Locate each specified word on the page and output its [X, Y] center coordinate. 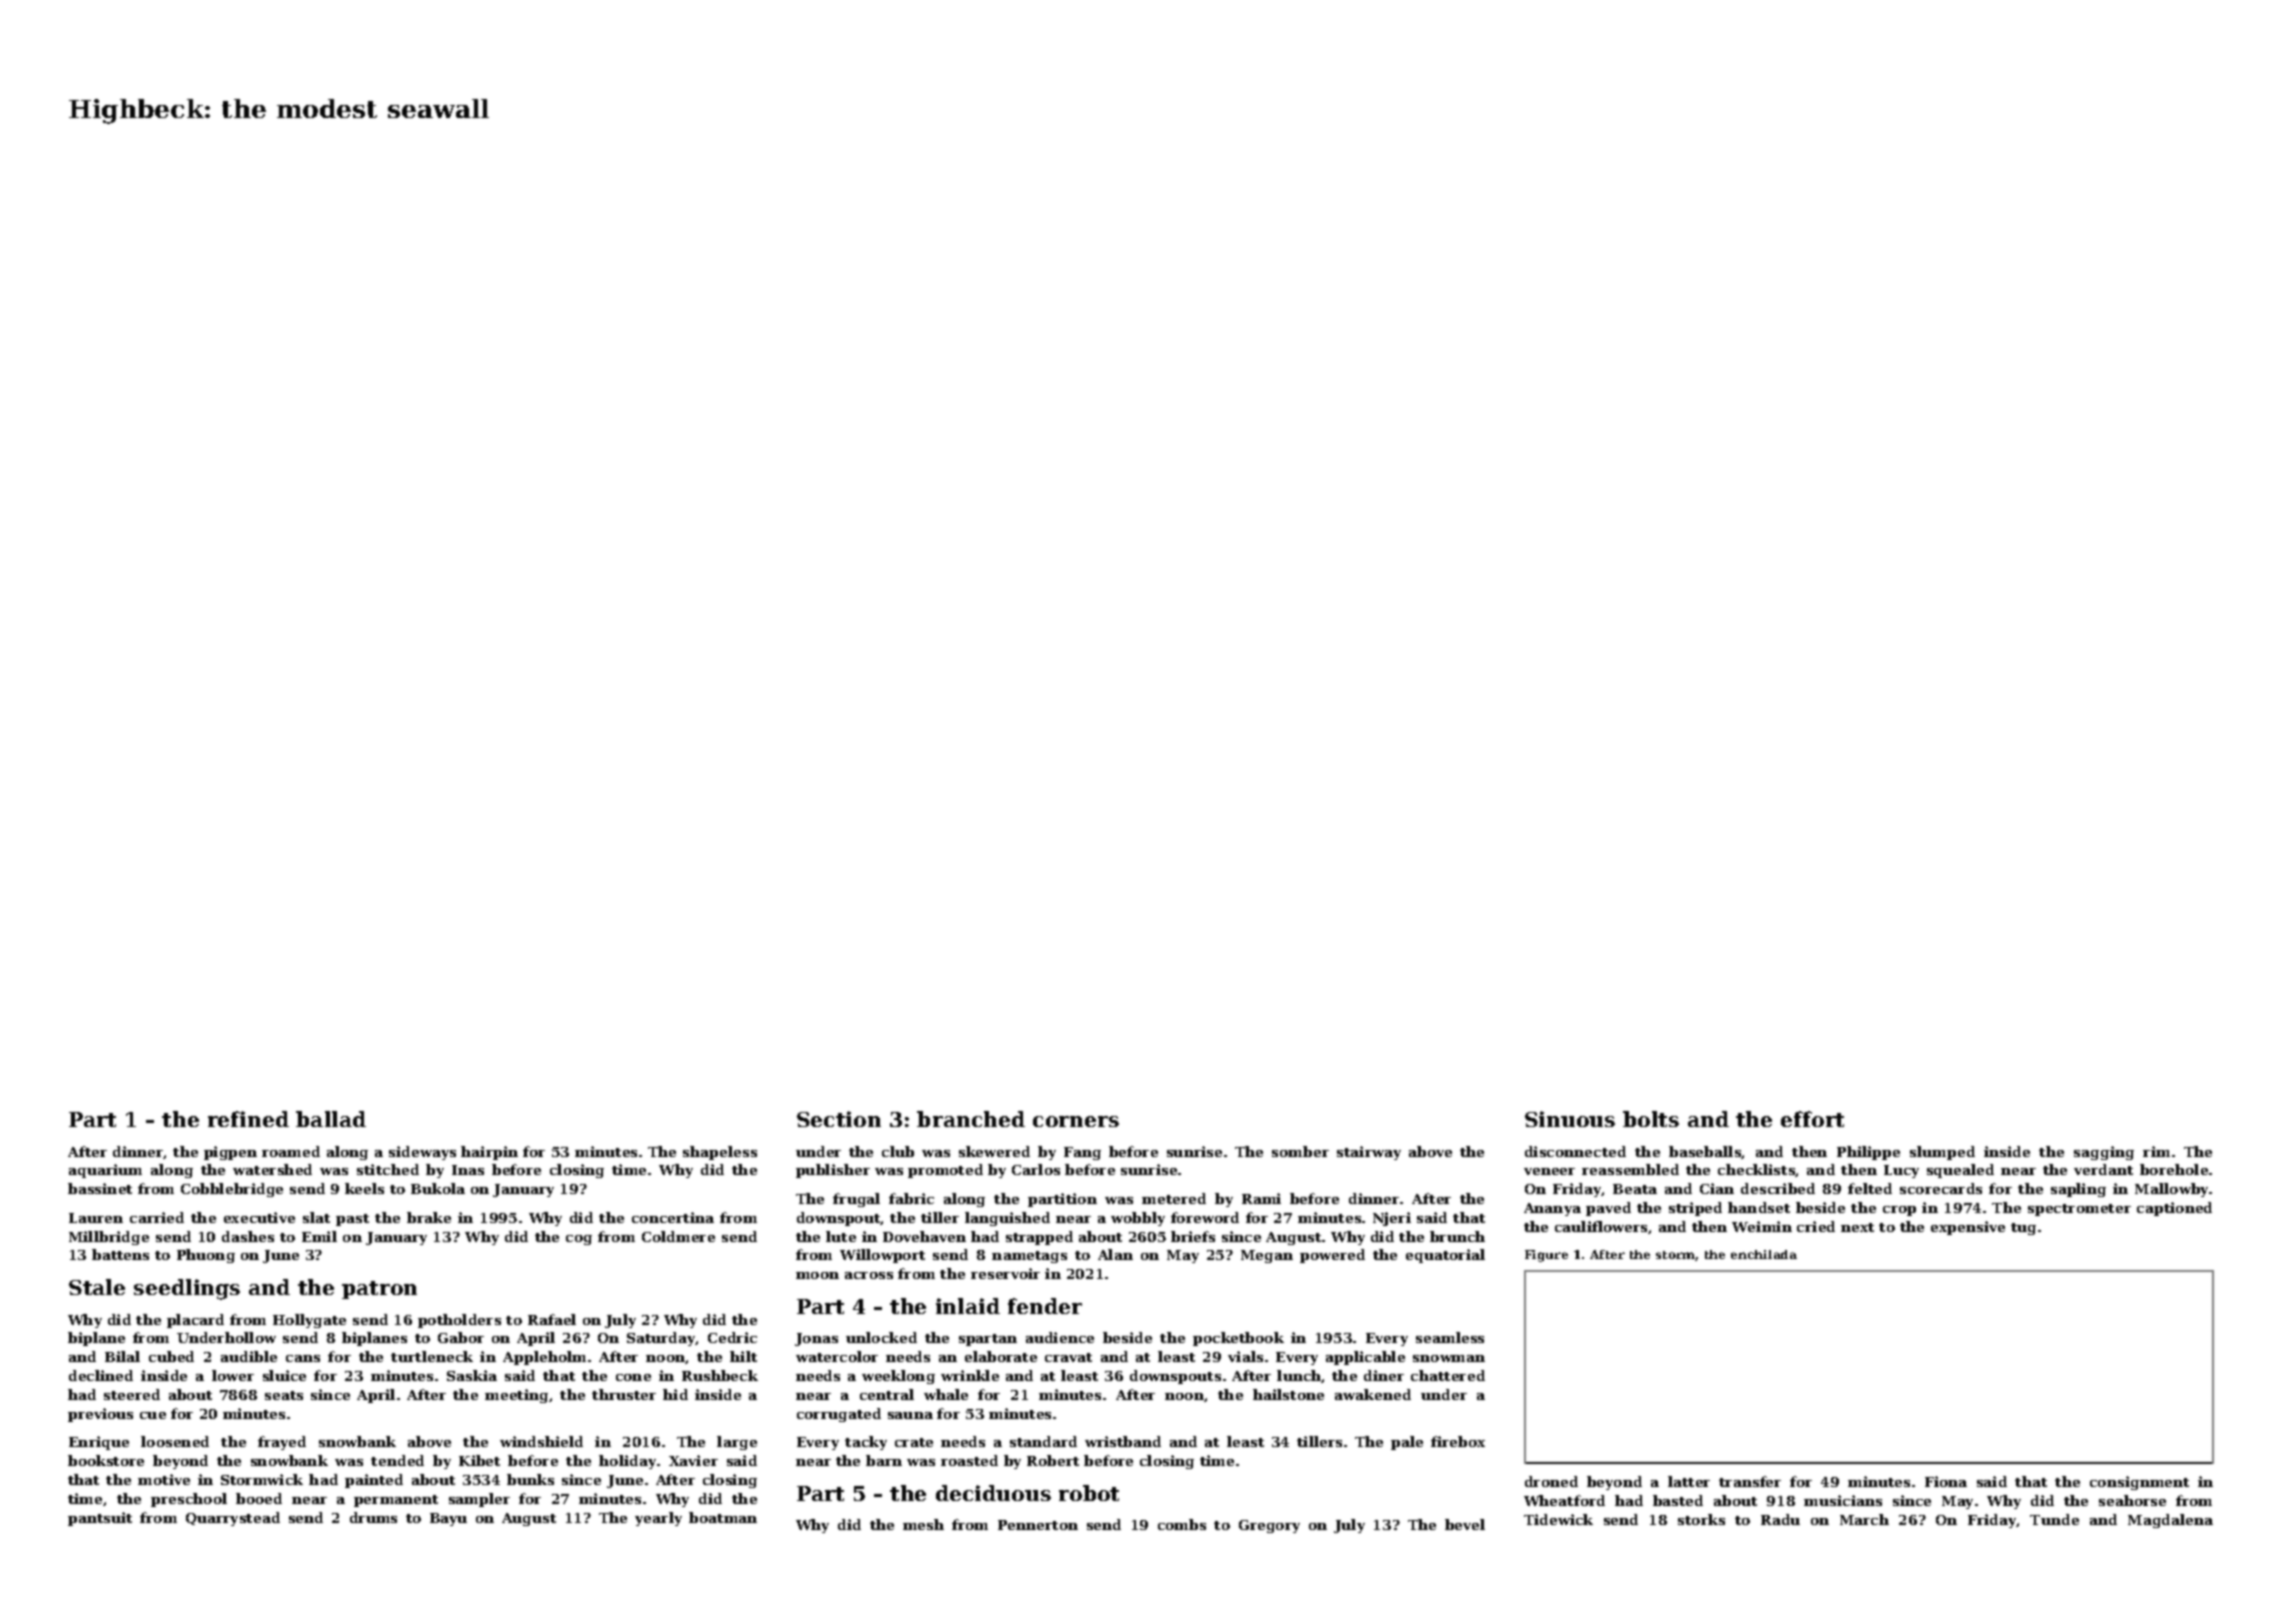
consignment [2139, 1483]
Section [839, 1119]
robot [1089, 1493]
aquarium [105, 1171]
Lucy [1901, 1171]
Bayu [448, 1519]
